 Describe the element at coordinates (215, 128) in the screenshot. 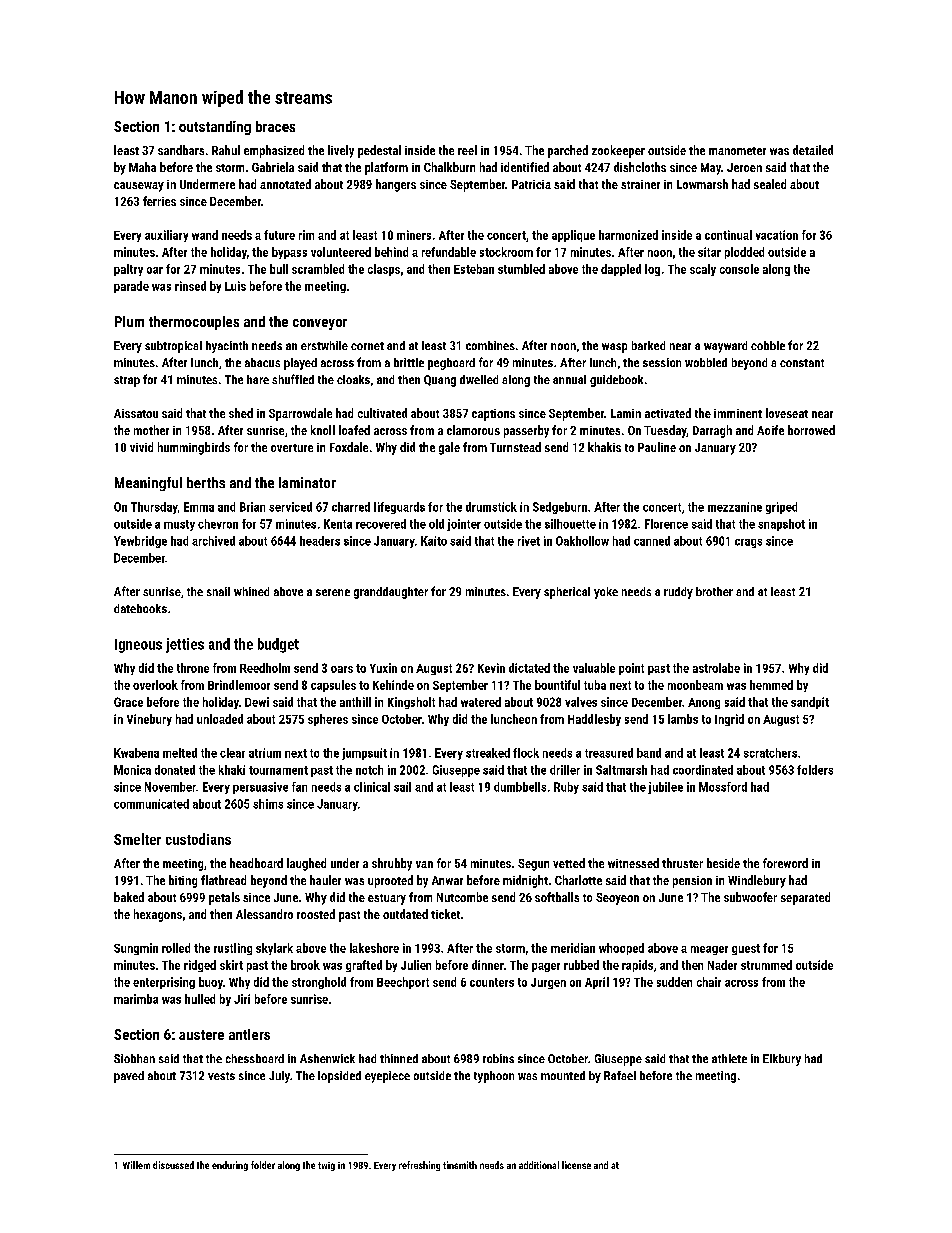

I see `outstanding` at that location.
